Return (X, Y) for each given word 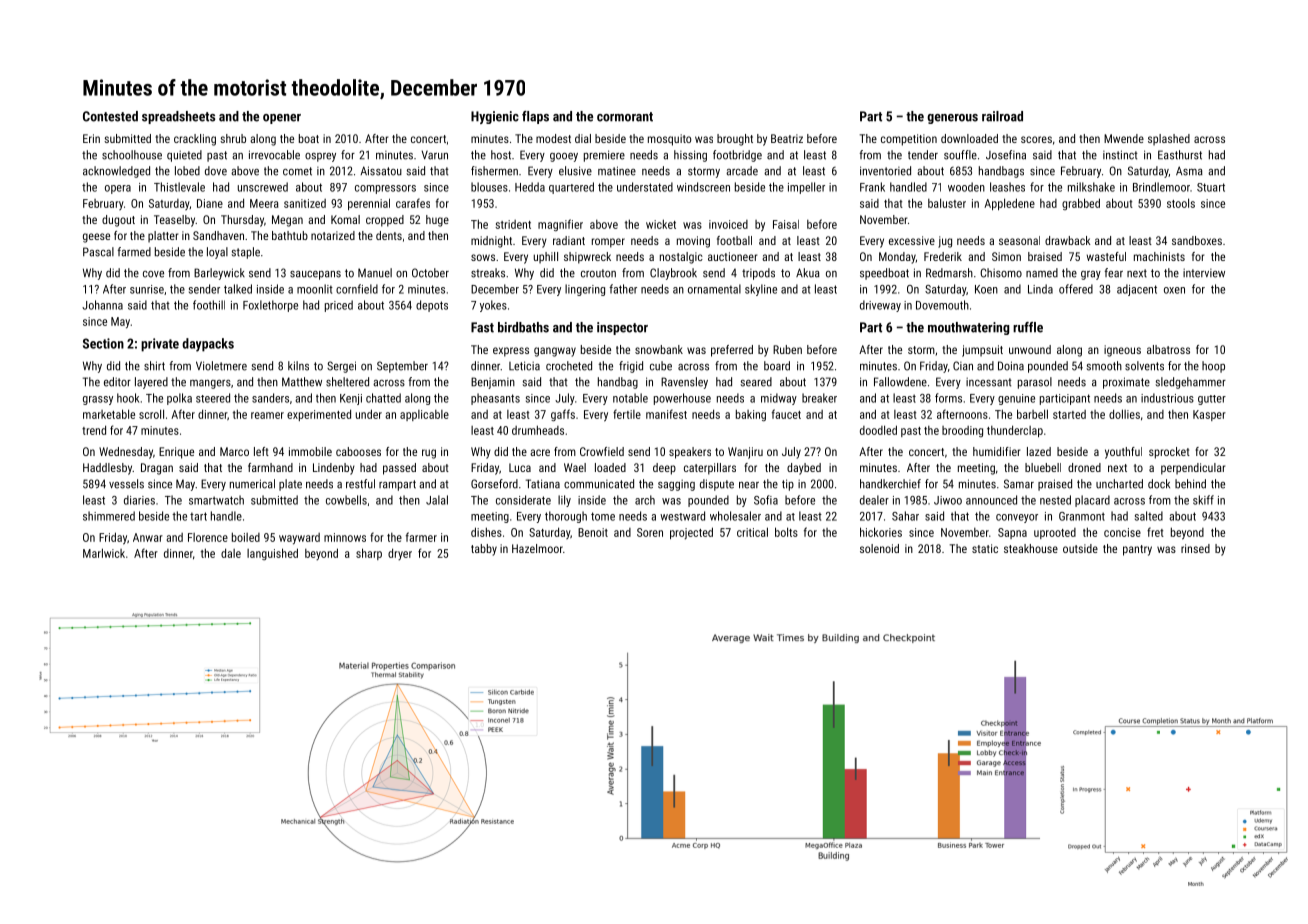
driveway (880, 306)
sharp (369, 554)
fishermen (494, 171)
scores (1036, 139)
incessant (989, 382)
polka (179, 399)
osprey (320, 157)
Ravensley (684, 383)
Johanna (102, 305)
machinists (1159, 256)
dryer (400, 554)
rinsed (1195, 548)
